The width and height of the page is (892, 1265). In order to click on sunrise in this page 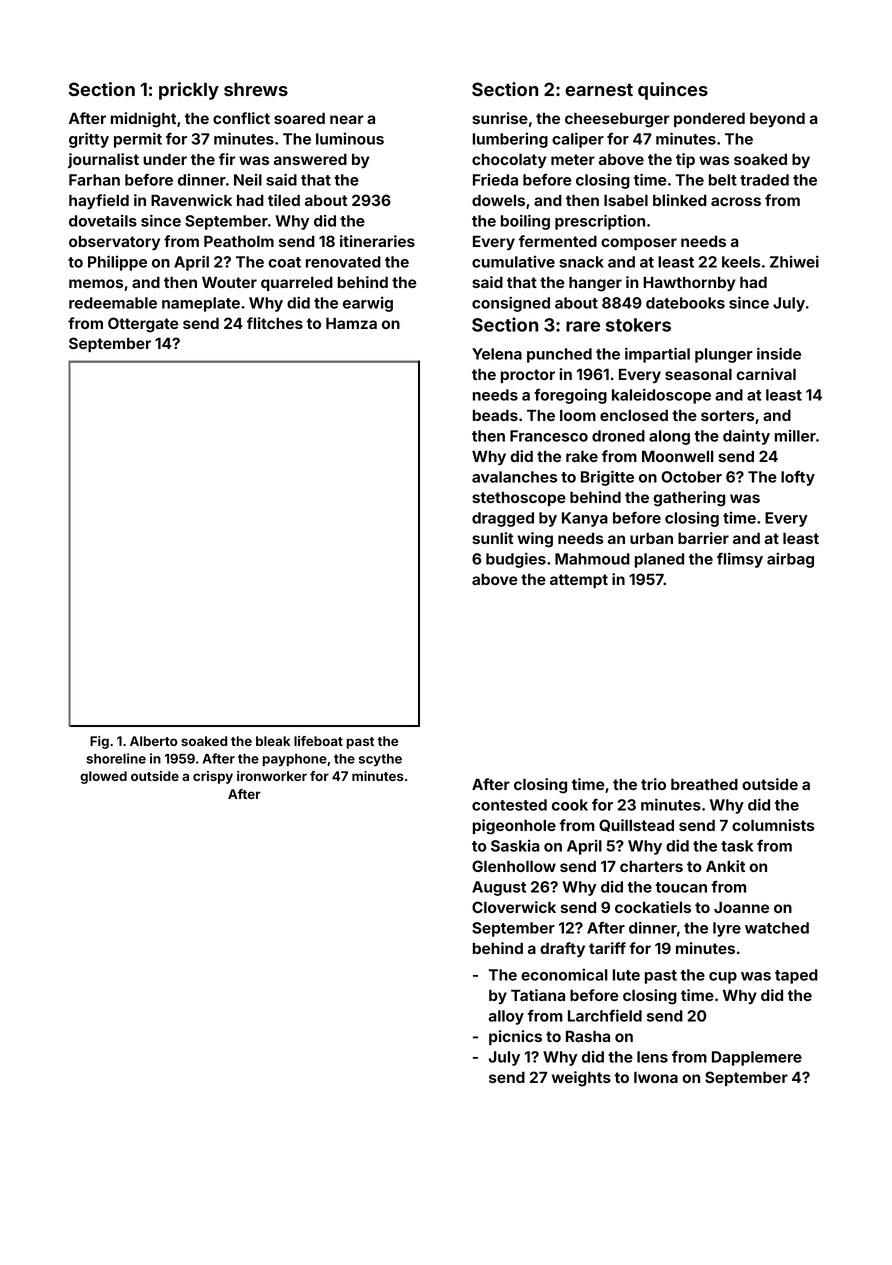, I will do `click(500, 118)`.
